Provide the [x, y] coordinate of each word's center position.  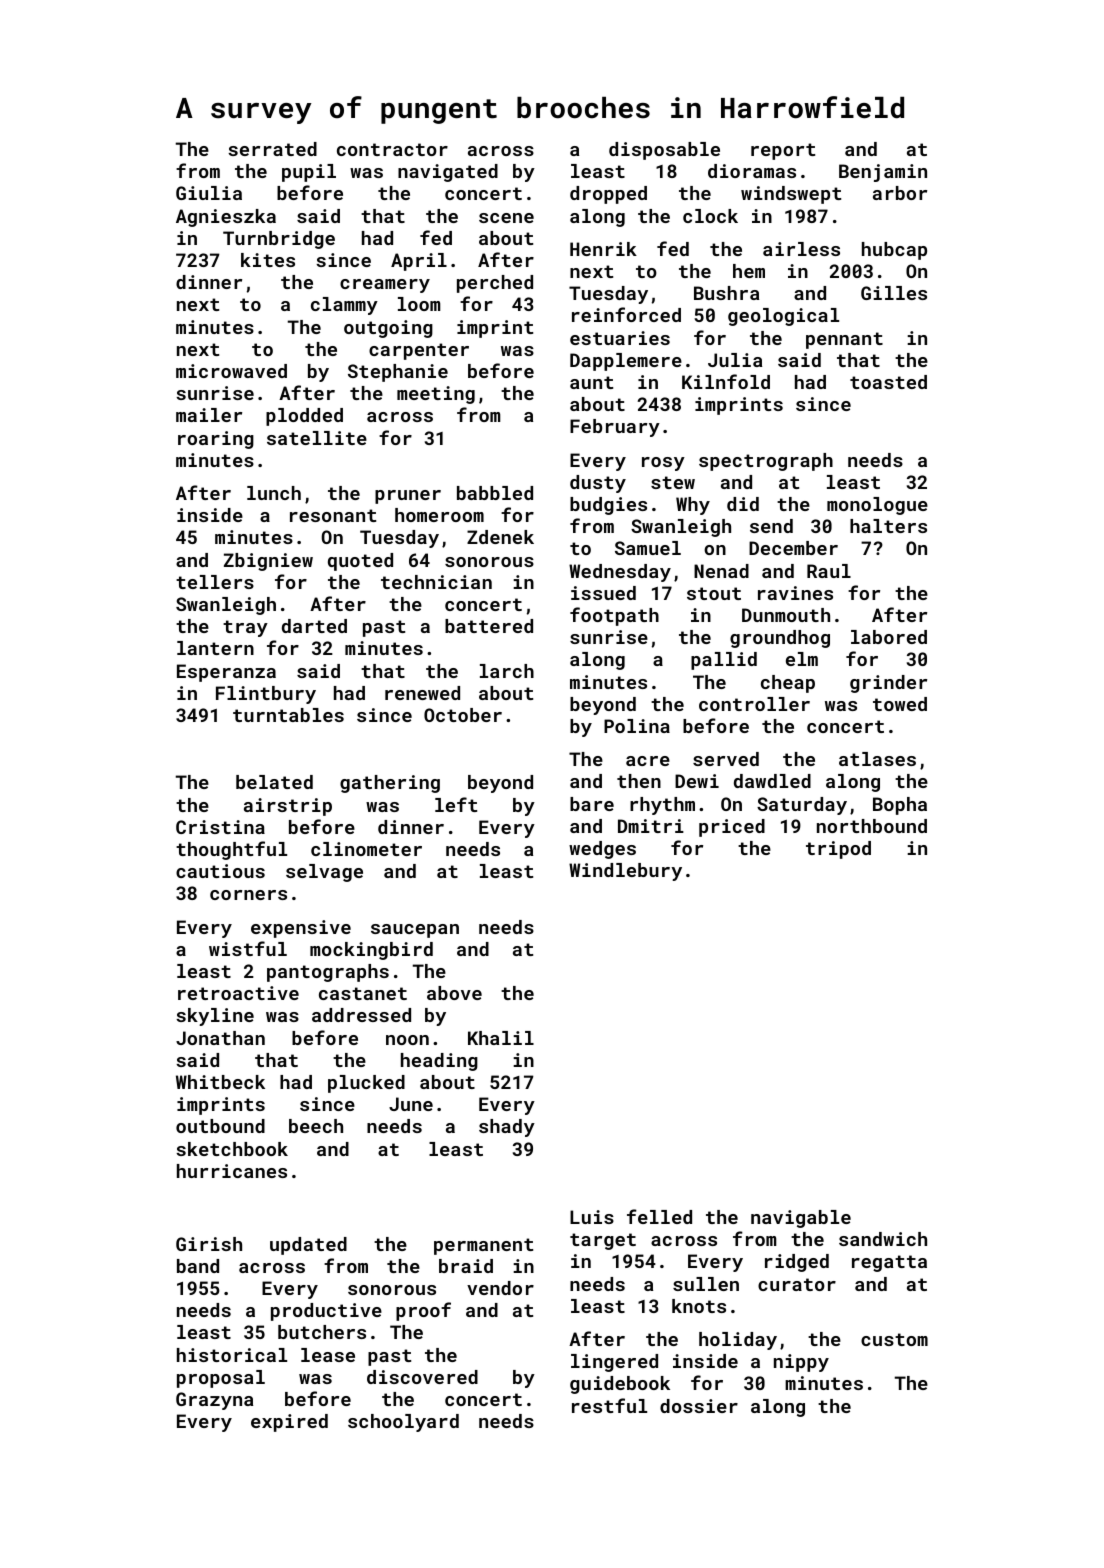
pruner [408, 497]
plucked [366, 1084]
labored [889, 637]
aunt [591, 382]
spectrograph [766, 462]
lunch [274, 493]
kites [268, 260]
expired [289, 1423]
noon [407, 1040]
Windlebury [625, 872]
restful [609, 1405]
